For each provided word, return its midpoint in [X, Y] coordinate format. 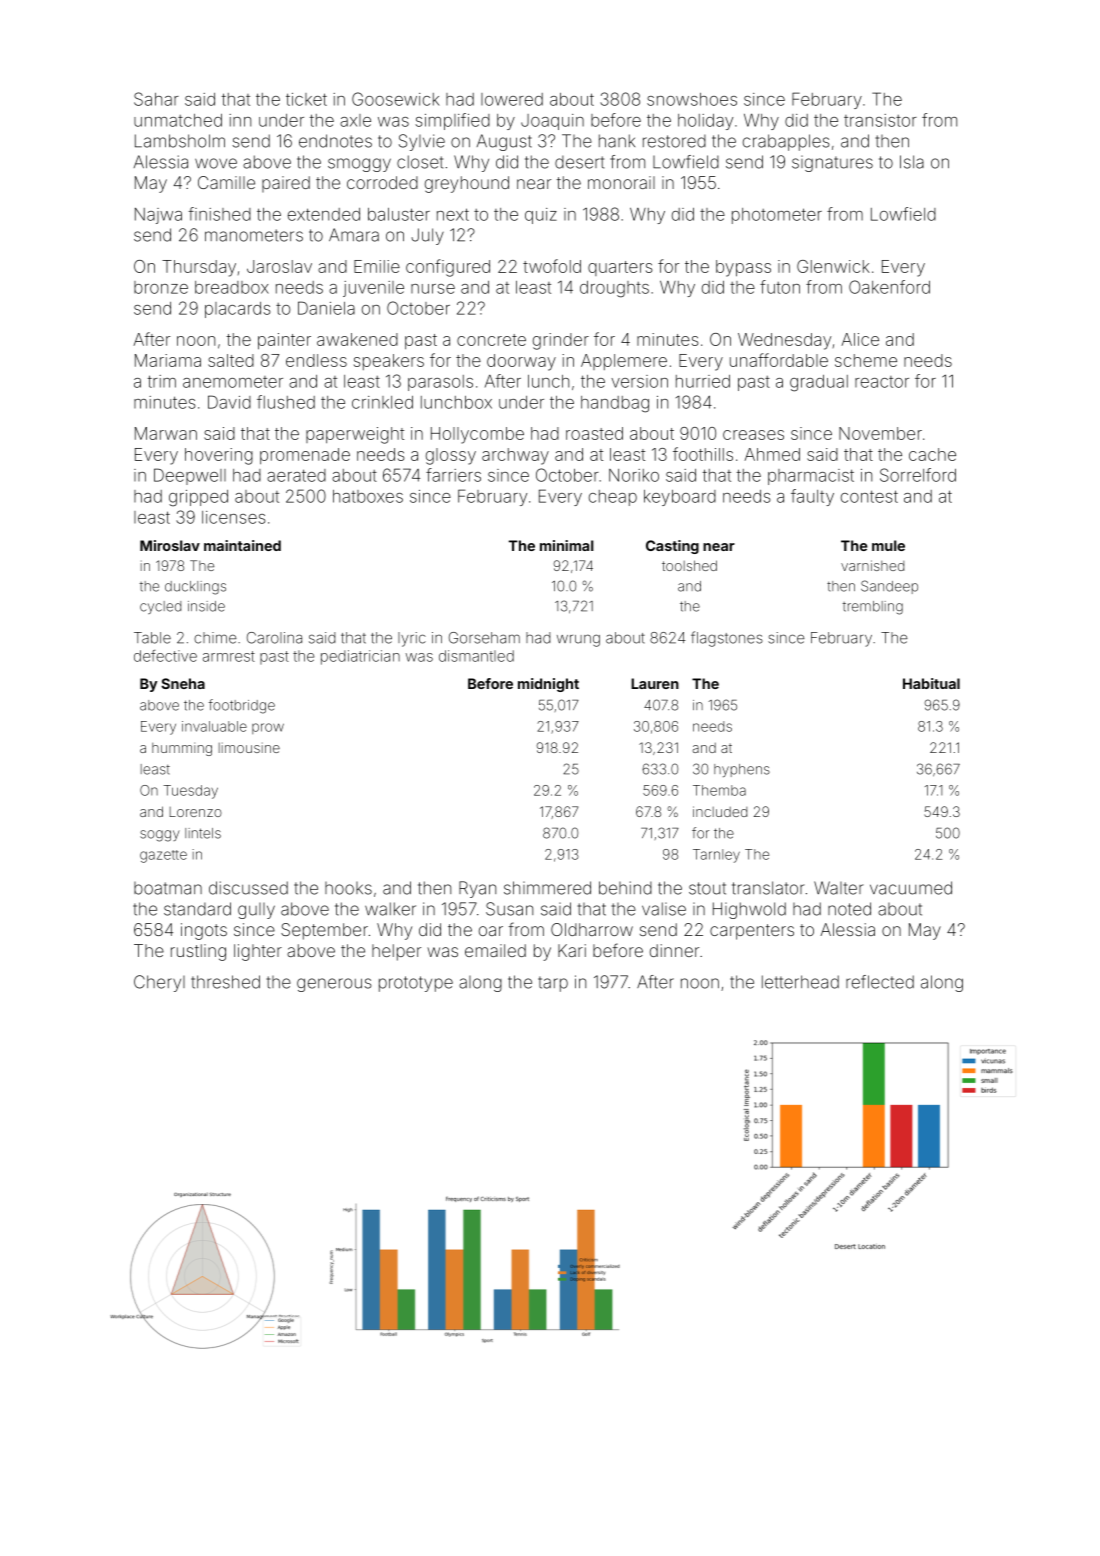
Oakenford [889, 287]
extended [324, 214]
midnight [548, 685]
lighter [258, 952]
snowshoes [692, 99]
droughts [614, 289]
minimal [567, 545]
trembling [873, 608]
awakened [357, 339]
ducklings [195, 588]
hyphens [742, 770]
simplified [453, 121]
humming [182, 749]
